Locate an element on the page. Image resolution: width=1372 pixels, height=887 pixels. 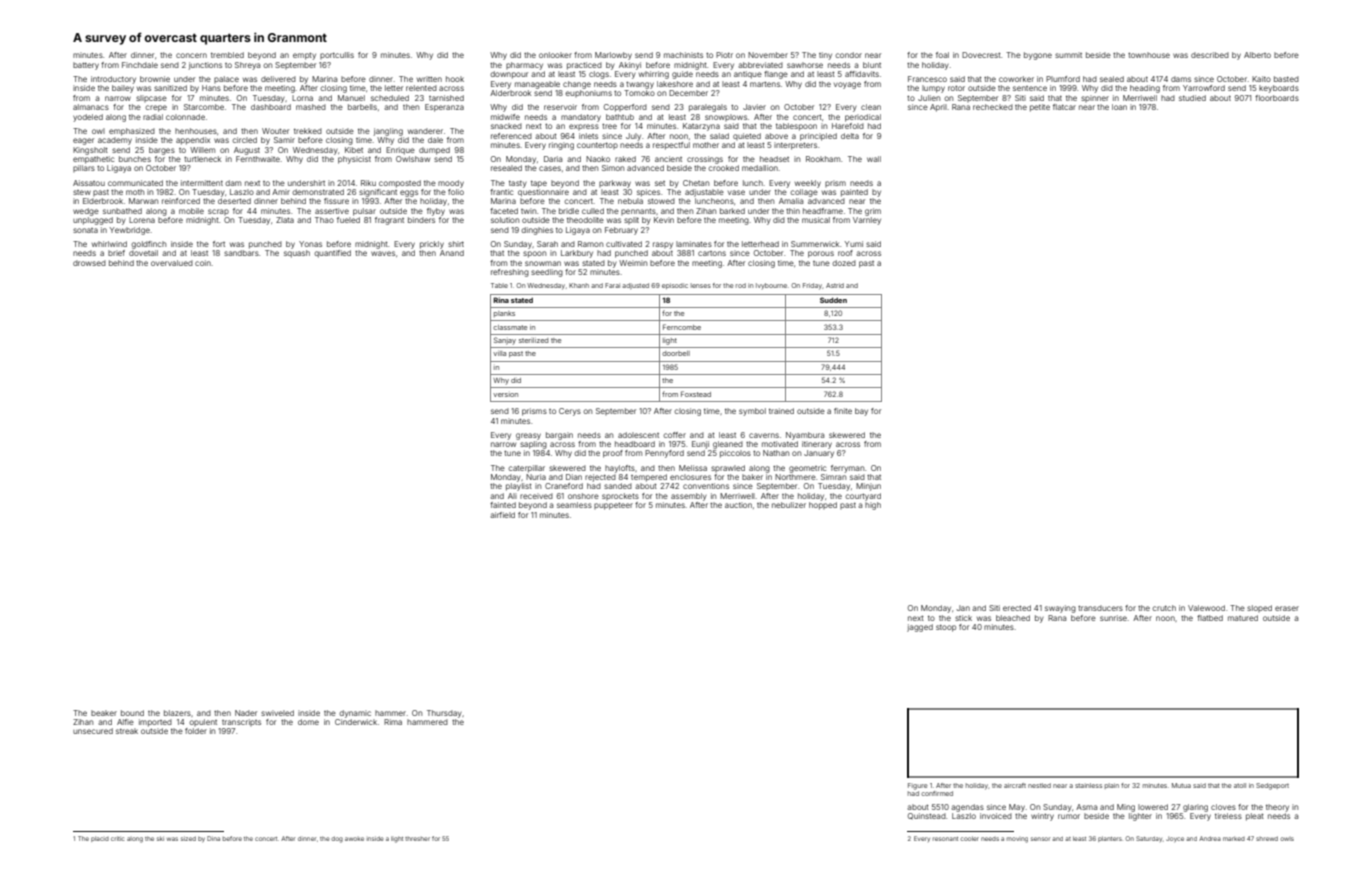
machinists is located at coordinates (683, 55).
